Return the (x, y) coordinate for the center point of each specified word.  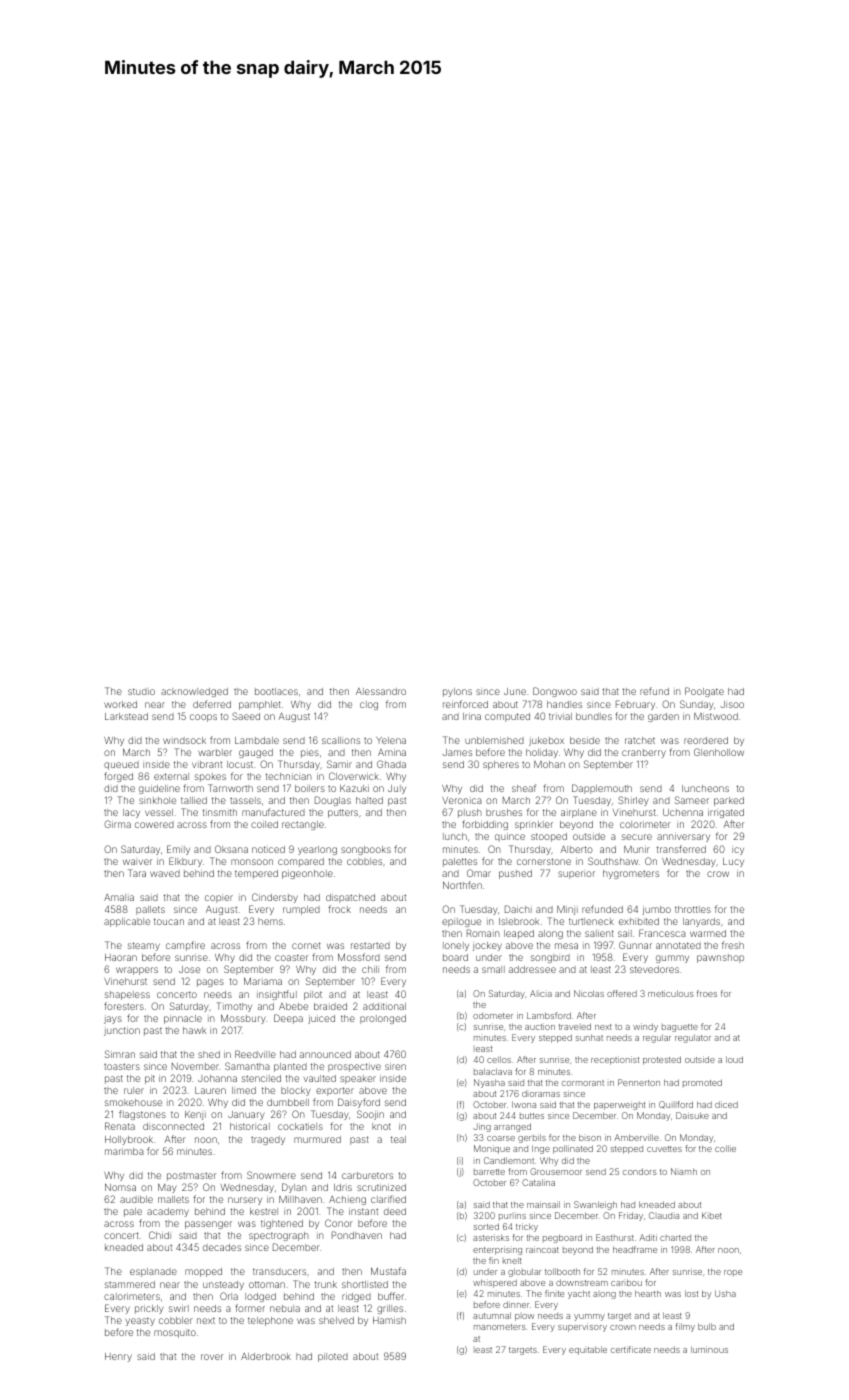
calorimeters (132, 1296)
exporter (335, 1091)
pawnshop (720, 958)
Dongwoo (555, 692)
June (515, 691)
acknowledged (194, 692)
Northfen (462, 885)
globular (524, 1272)
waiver (137, 862)
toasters (122, 1066)
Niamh (684, 1171)
